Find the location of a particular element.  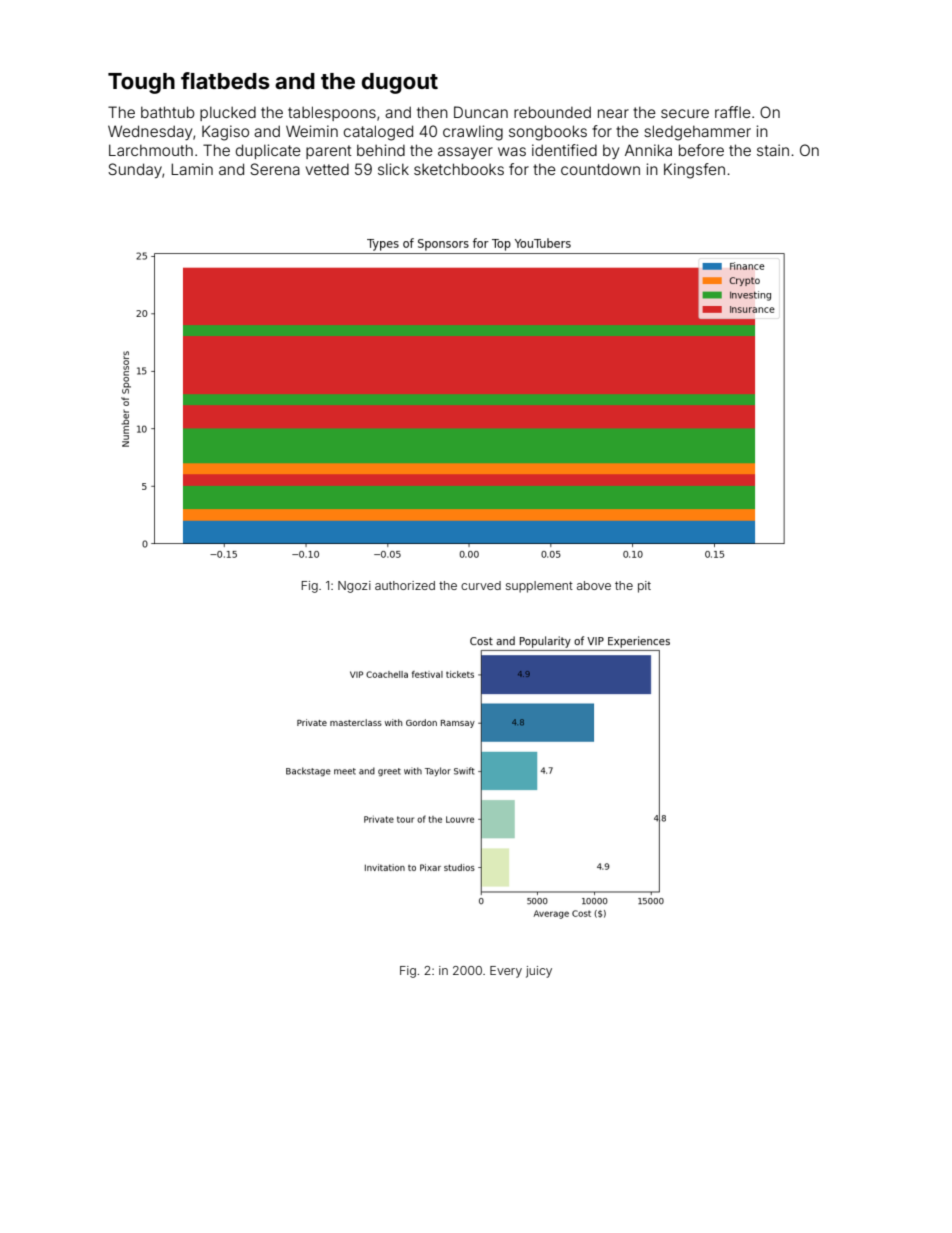

above is located at coordinates (594, 585).
